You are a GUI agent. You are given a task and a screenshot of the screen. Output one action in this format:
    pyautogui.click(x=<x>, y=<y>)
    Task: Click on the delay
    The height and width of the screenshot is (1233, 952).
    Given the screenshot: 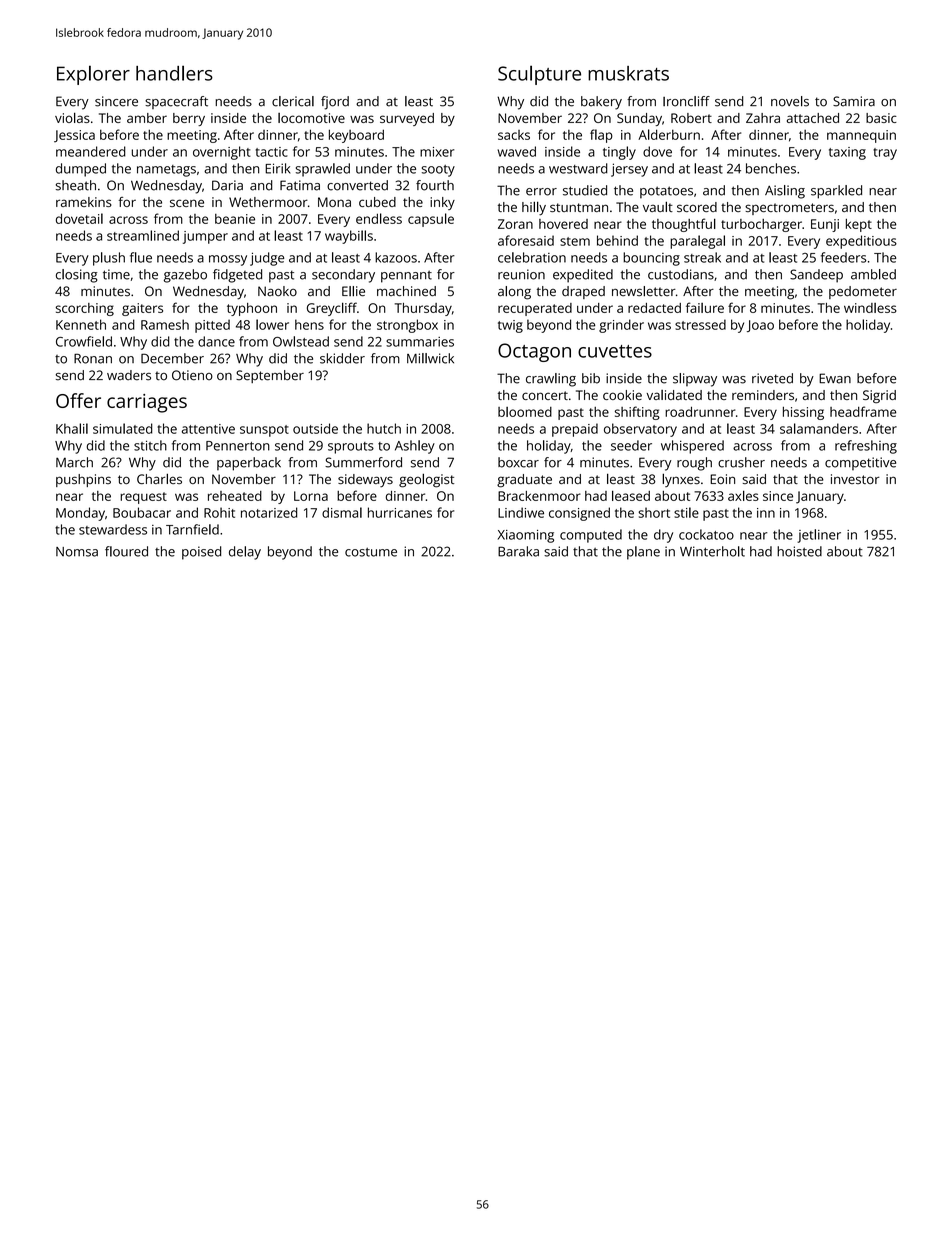 What is the action you would take?
    pyautogui.click(x=245, y=553)
